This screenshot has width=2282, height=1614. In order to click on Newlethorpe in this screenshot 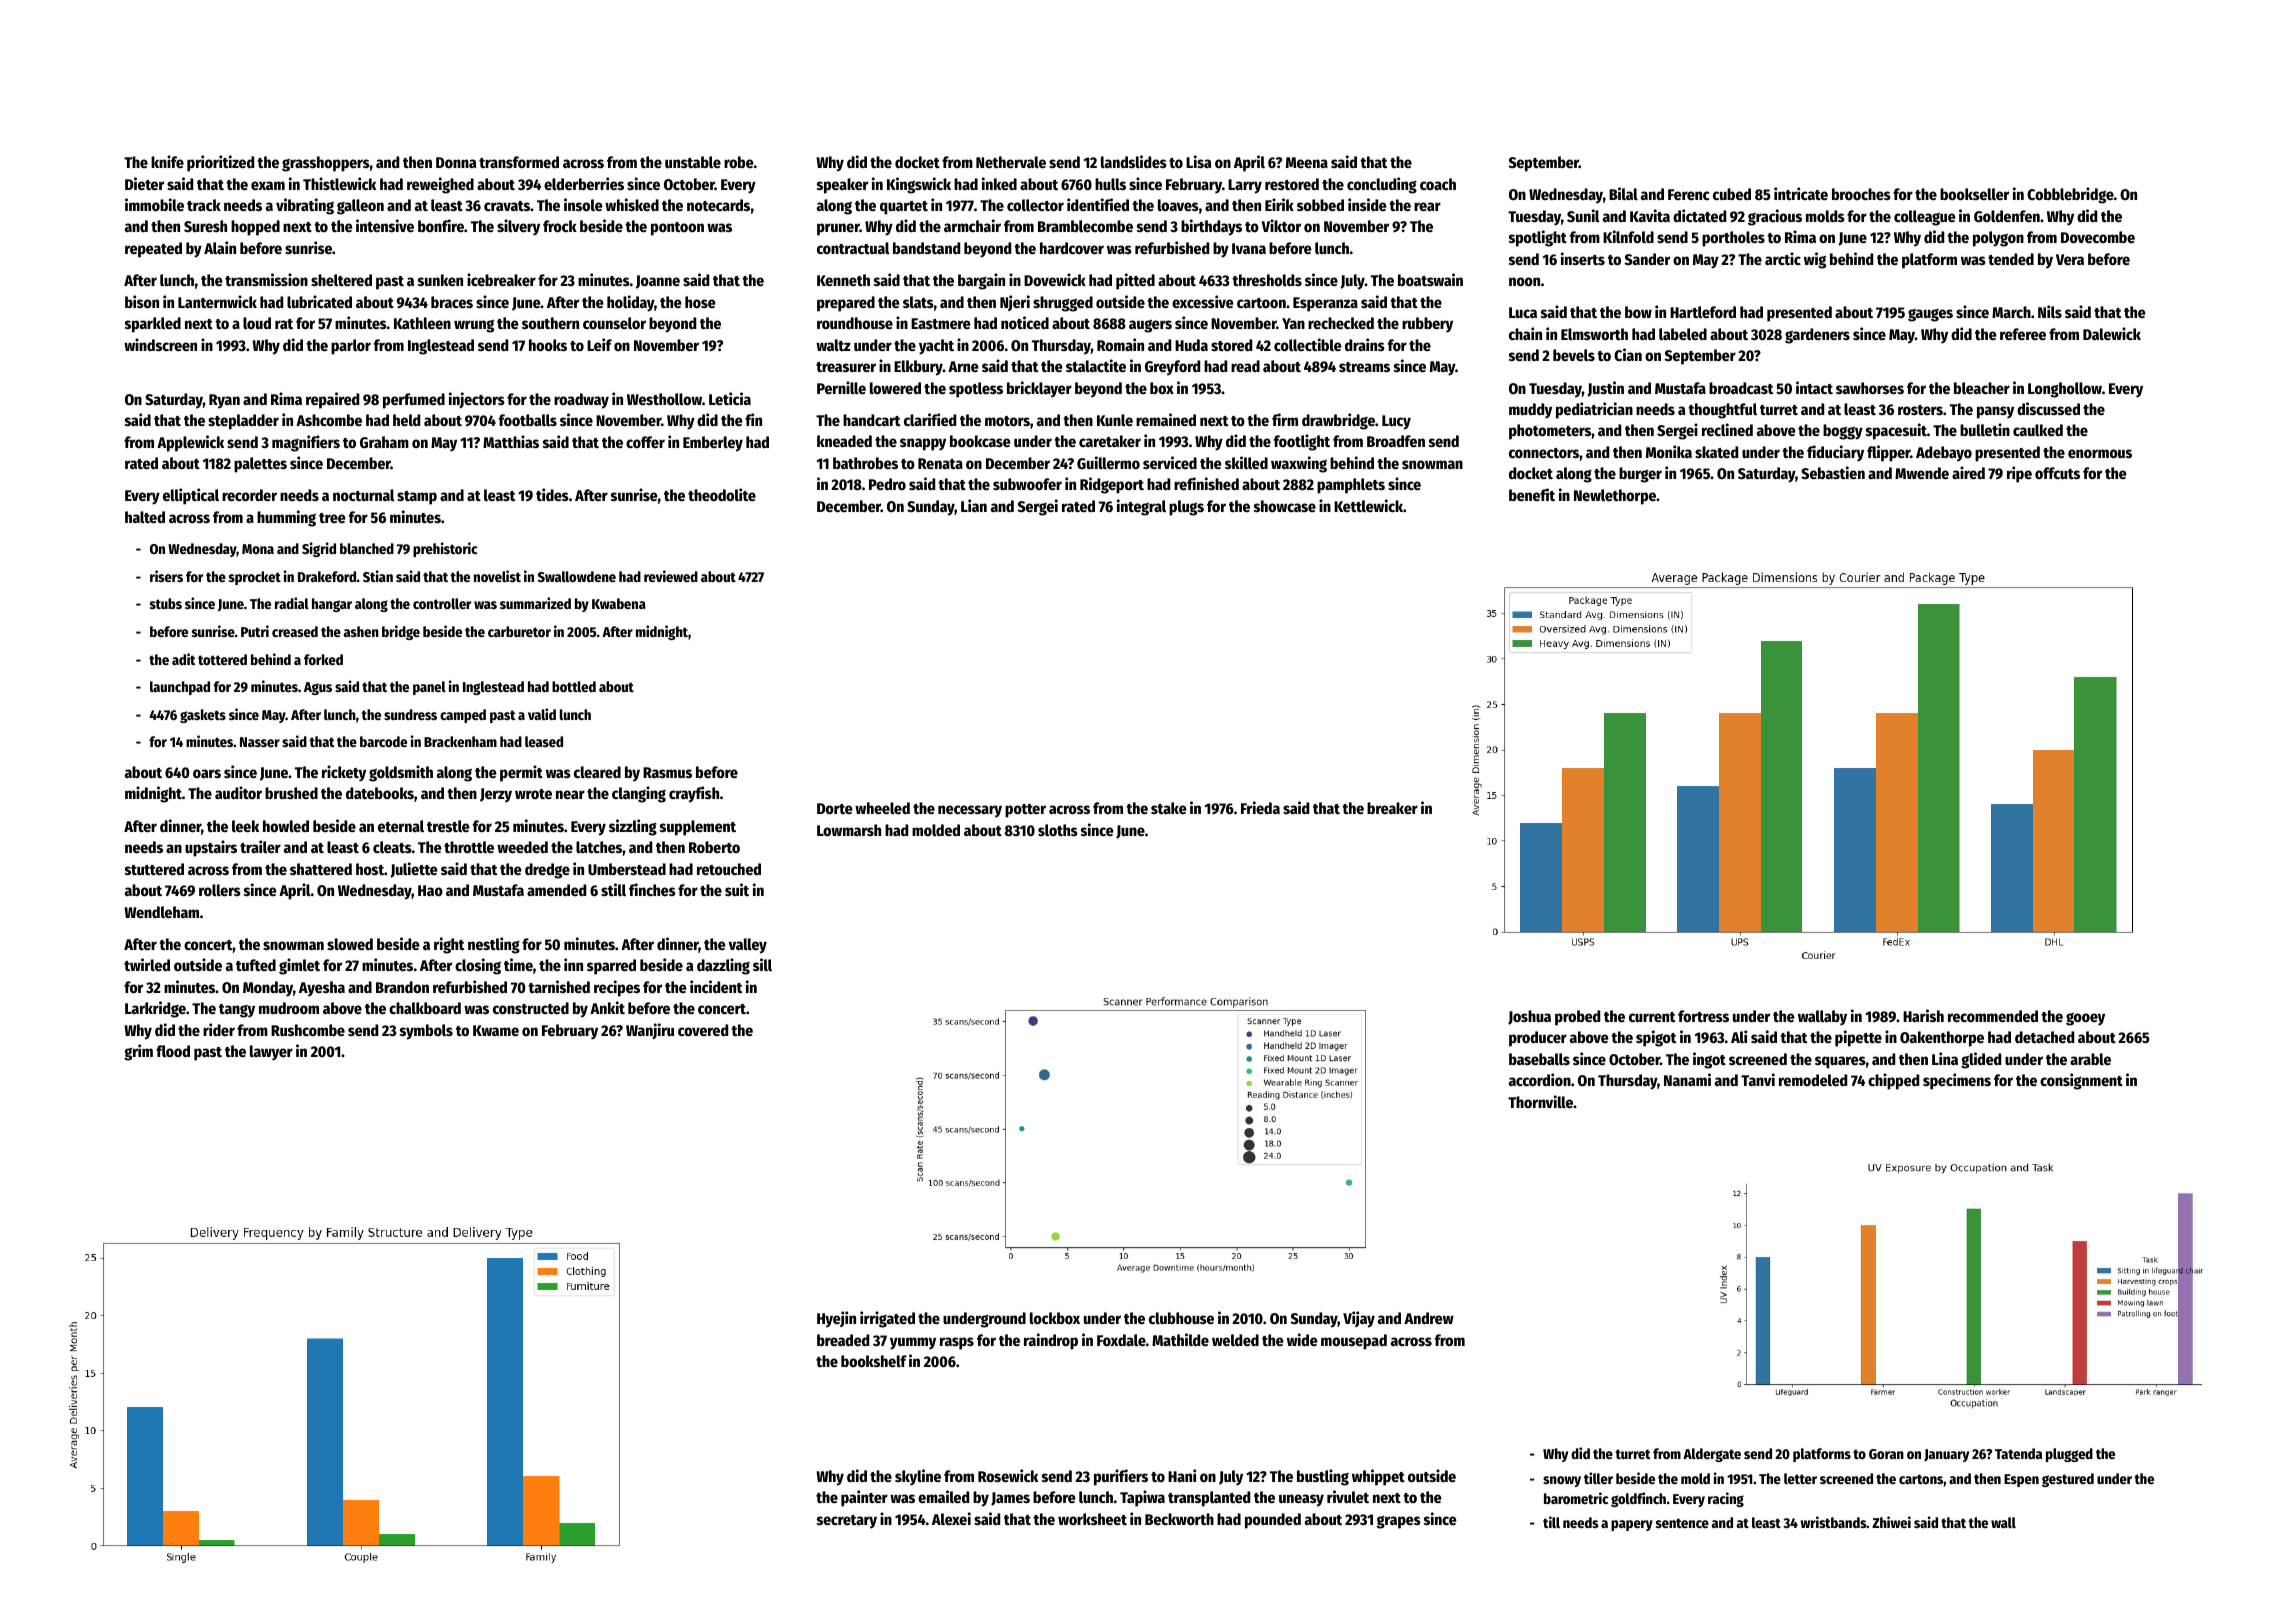, I will do `click(1615, 497)`.
